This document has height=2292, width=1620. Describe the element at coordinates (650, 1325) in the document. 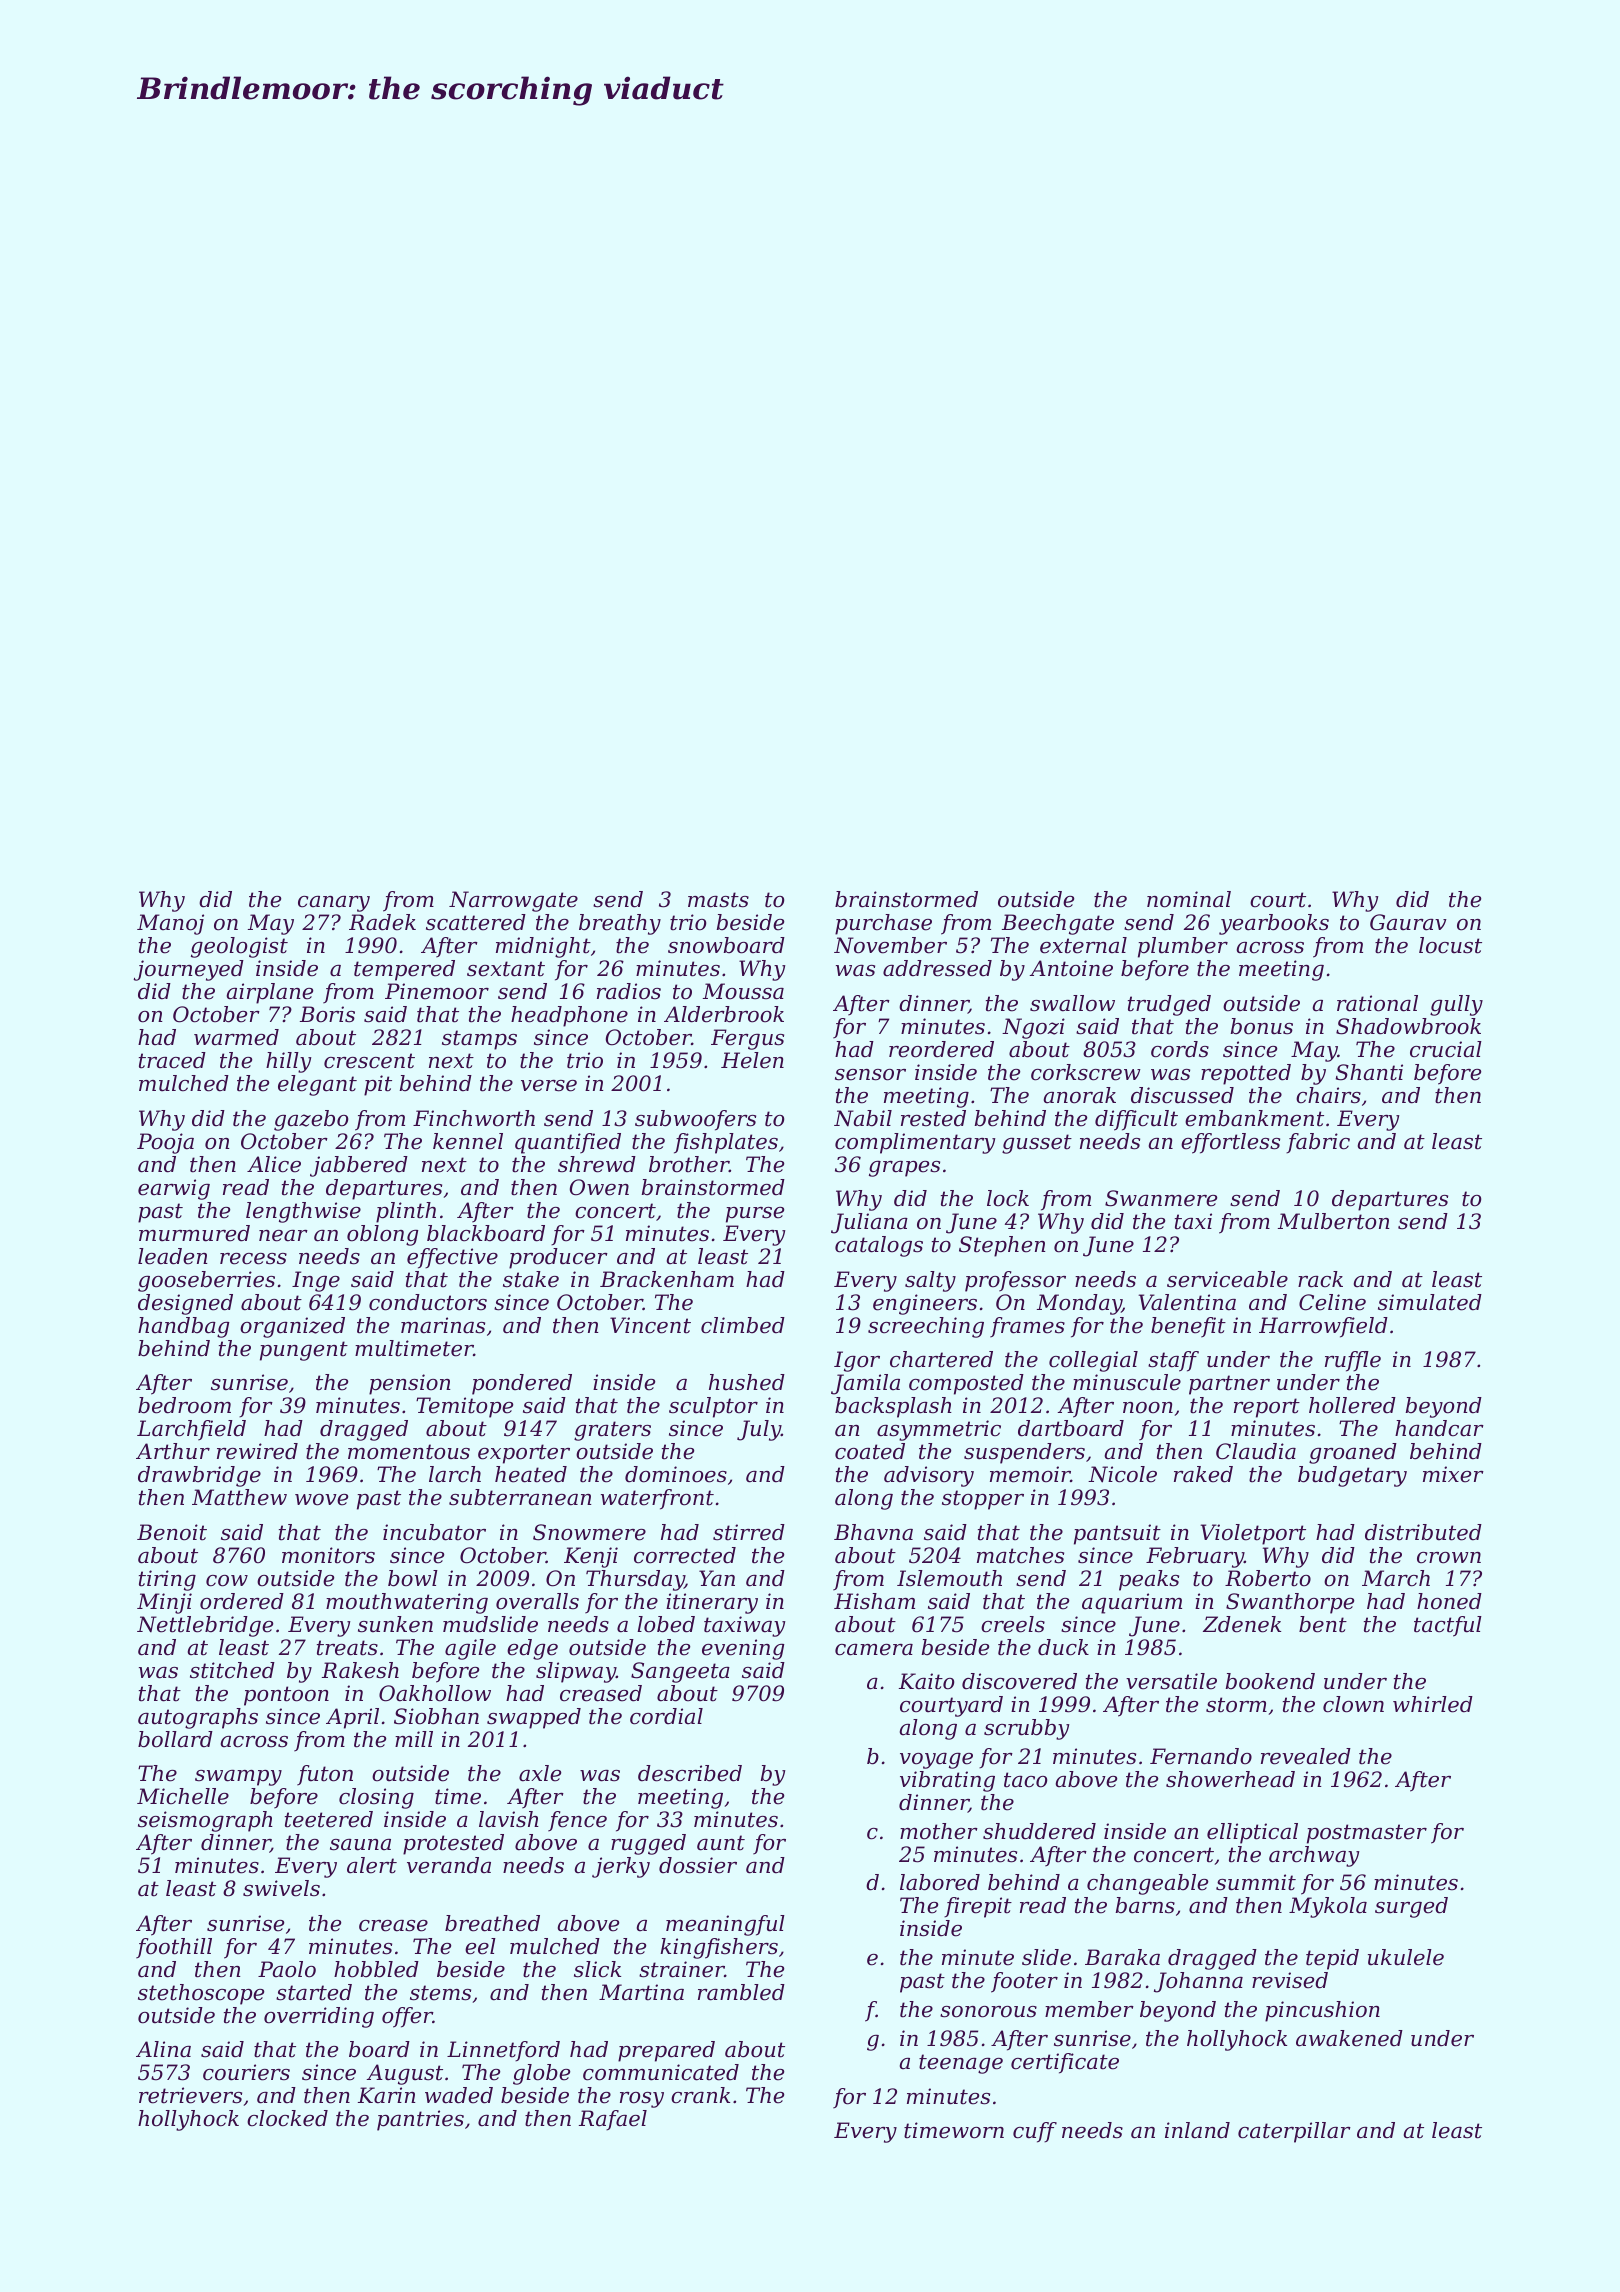

I see `Vincent` at that location.
